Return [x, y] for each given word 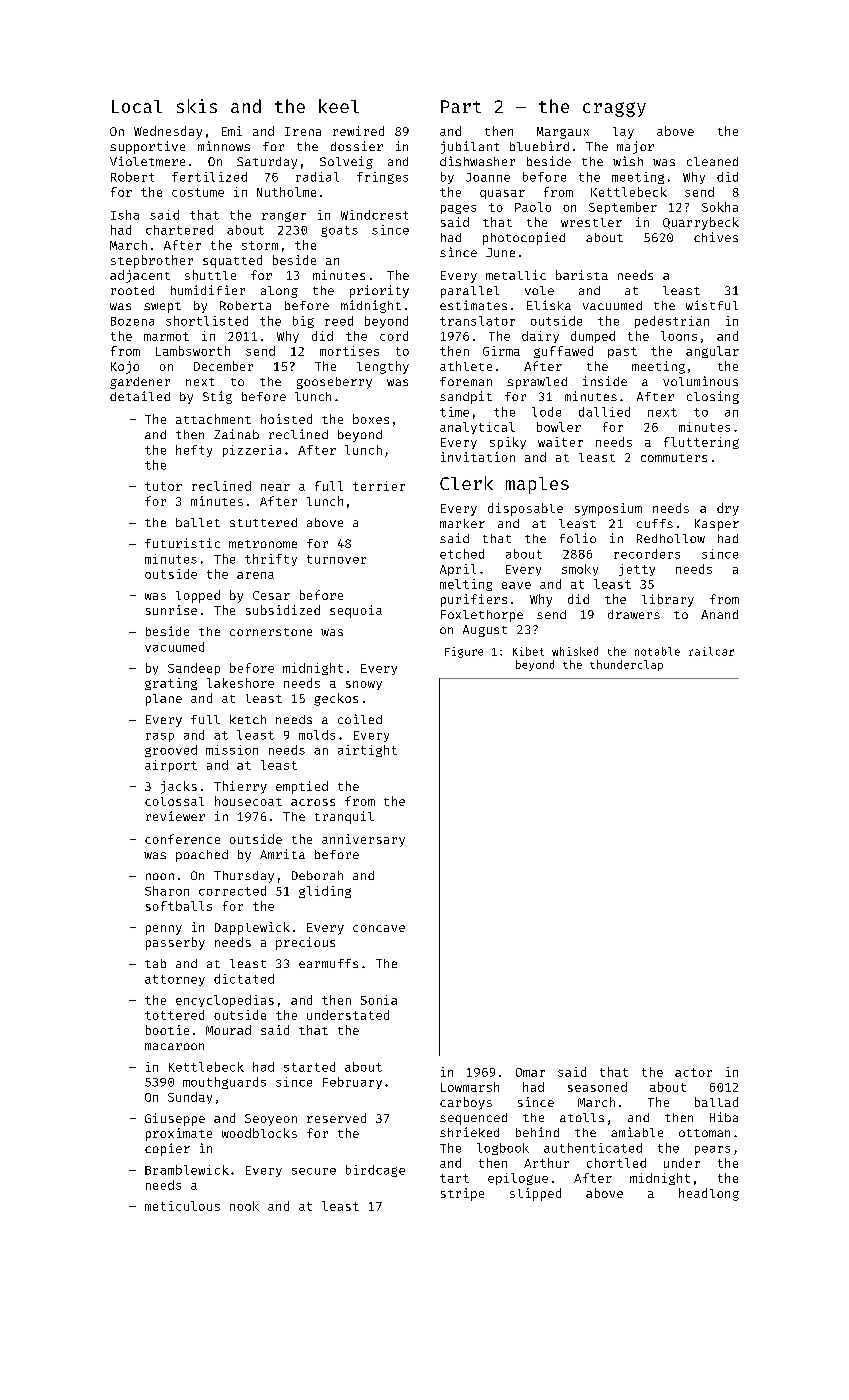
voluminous [700, 381]
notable [657, 651]
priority [379, 291]
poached [202, 856]
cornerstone [271, 632]
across [313, 802]
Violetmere [147, 161]
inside [605, 381]
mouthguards [224, 1083]
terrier [379, 486]
